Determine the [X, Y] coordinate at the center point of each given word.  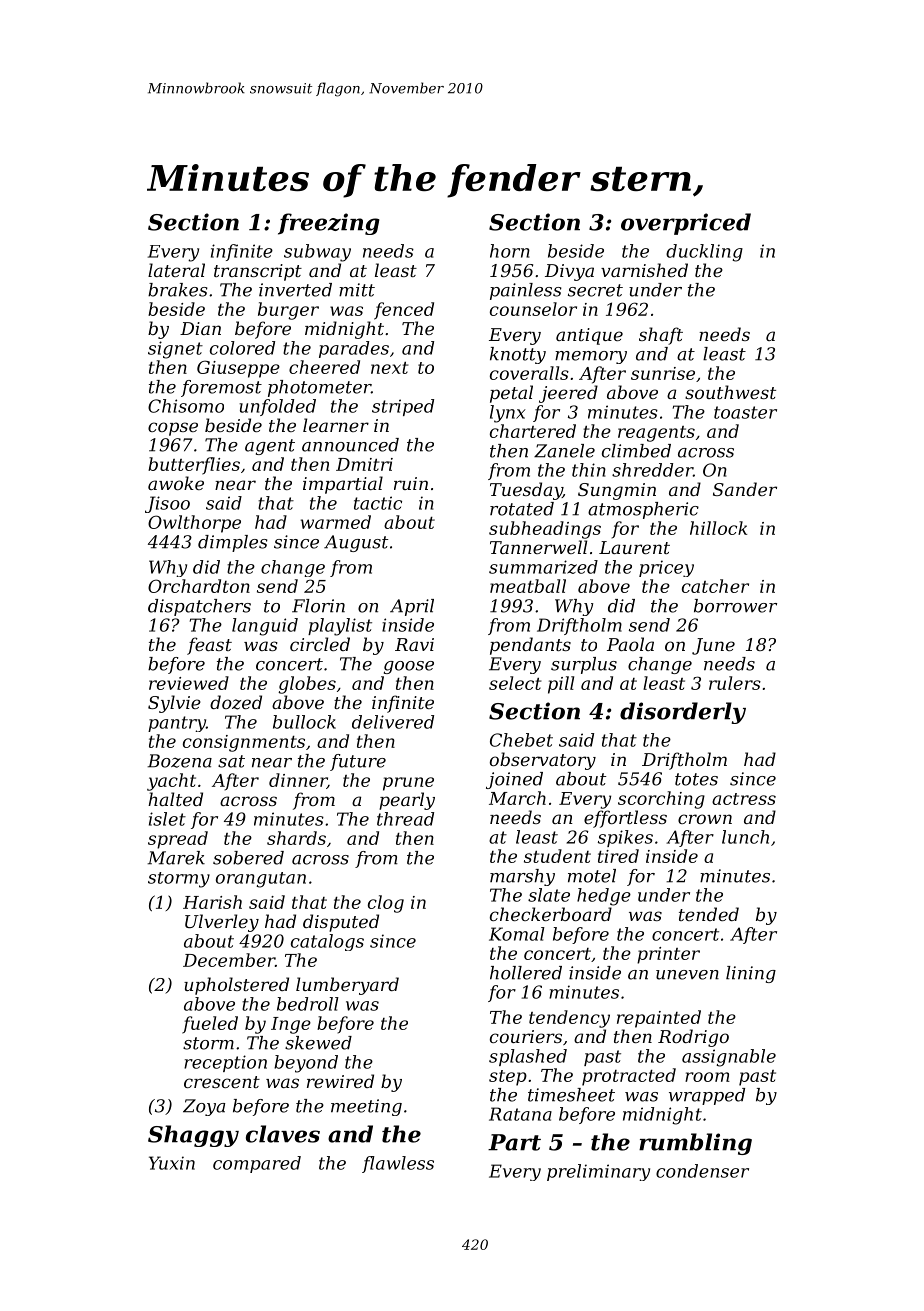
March [517, 798]
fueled [210, 1025]
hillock [718, 528]
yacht [171, 782]
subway [317, 253]
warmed [335, 522]
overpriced [686, 224]
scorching [661, 800]
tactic [378, 503]
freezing [329, 224]
